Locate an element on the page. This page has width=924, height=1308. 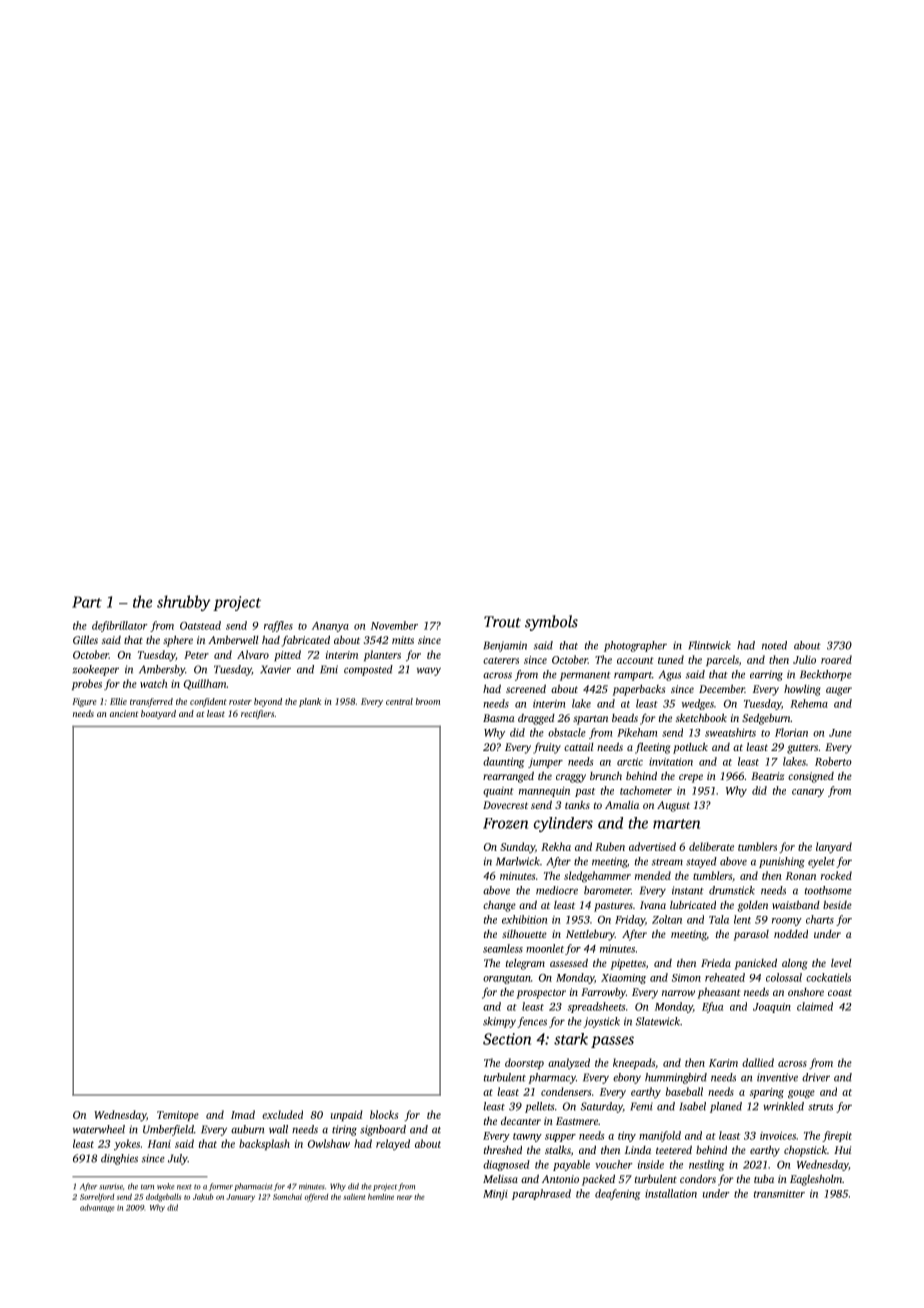
seamless is located at coordinates (503, 948).
